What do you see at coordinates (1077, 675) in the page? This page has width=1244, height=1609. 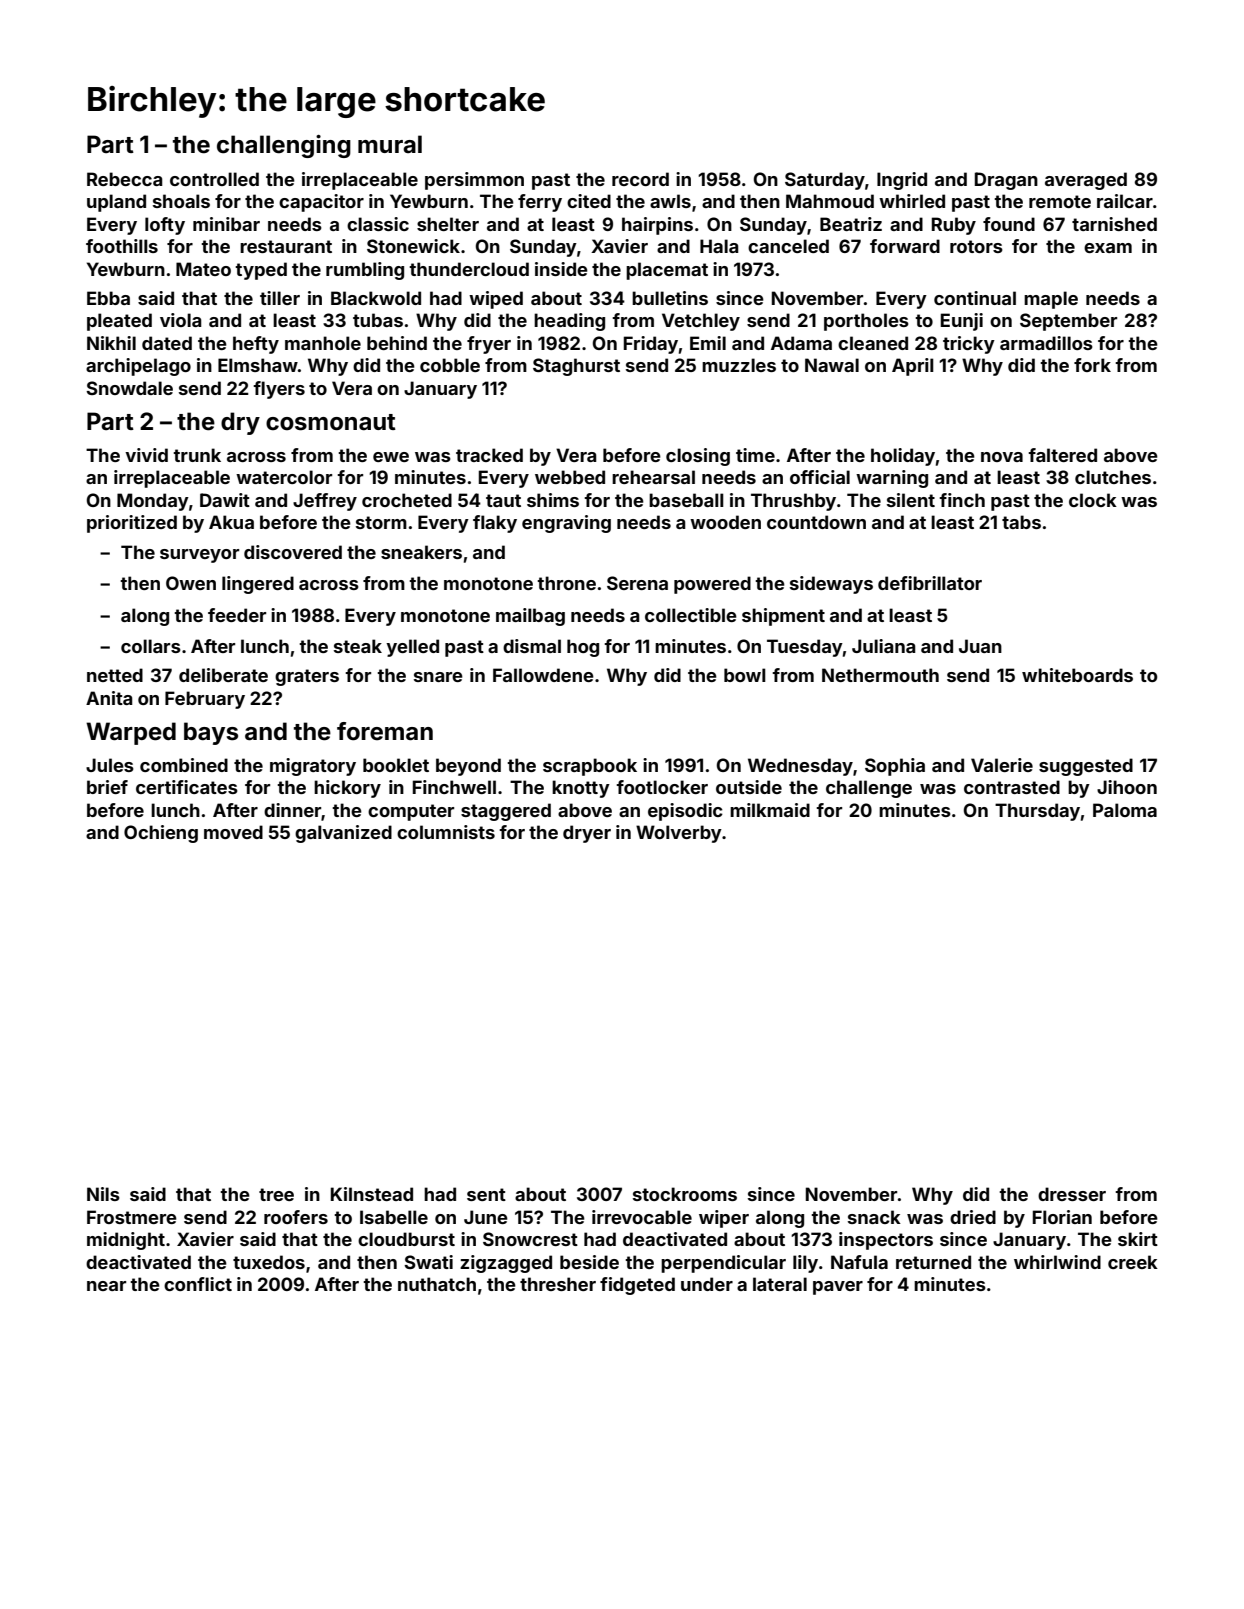 I see `whiteboards` at bounding box center [1077, 675].
